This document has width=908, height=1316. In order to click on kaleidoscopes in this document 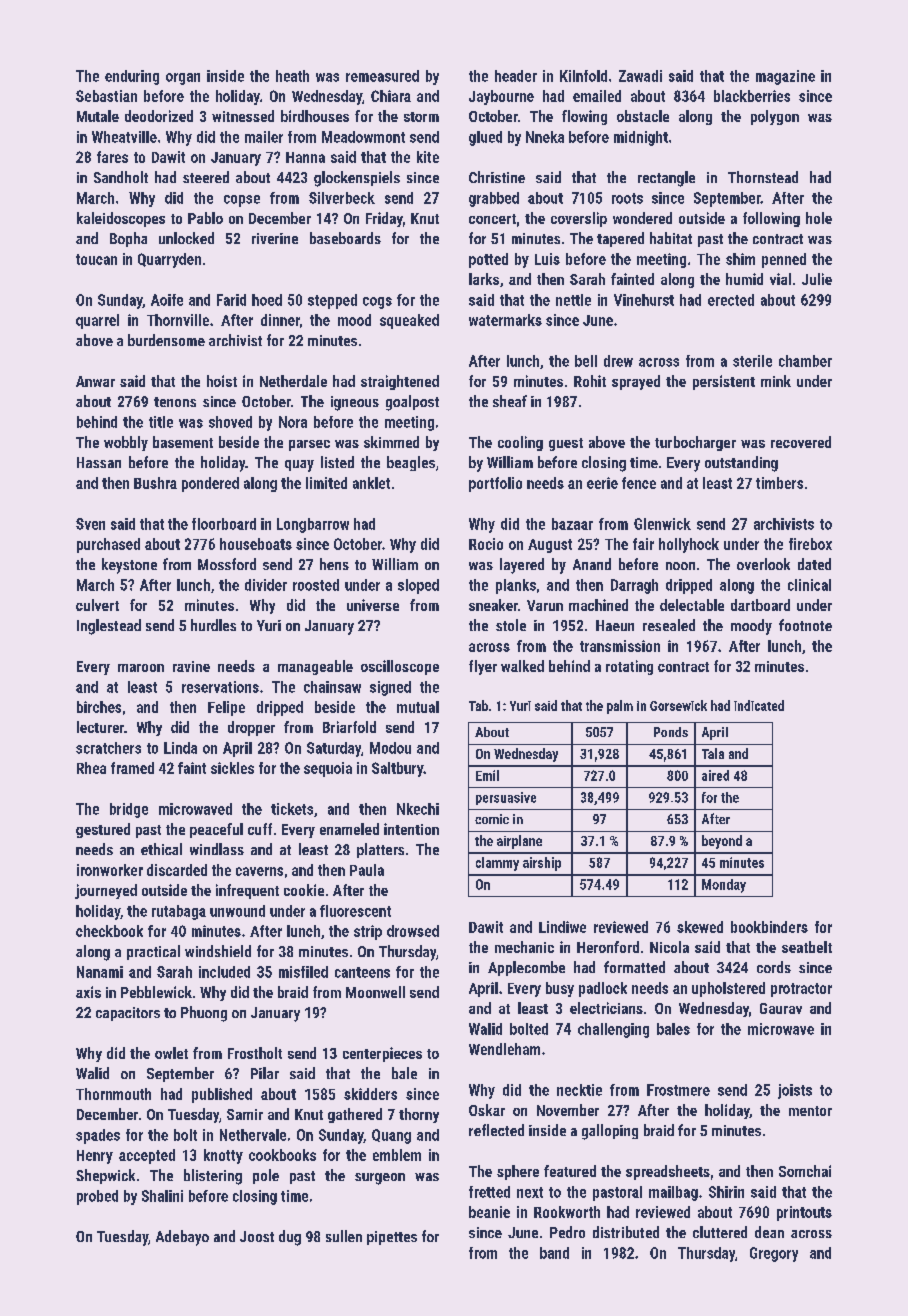, I will do `click(121, 219)`.
